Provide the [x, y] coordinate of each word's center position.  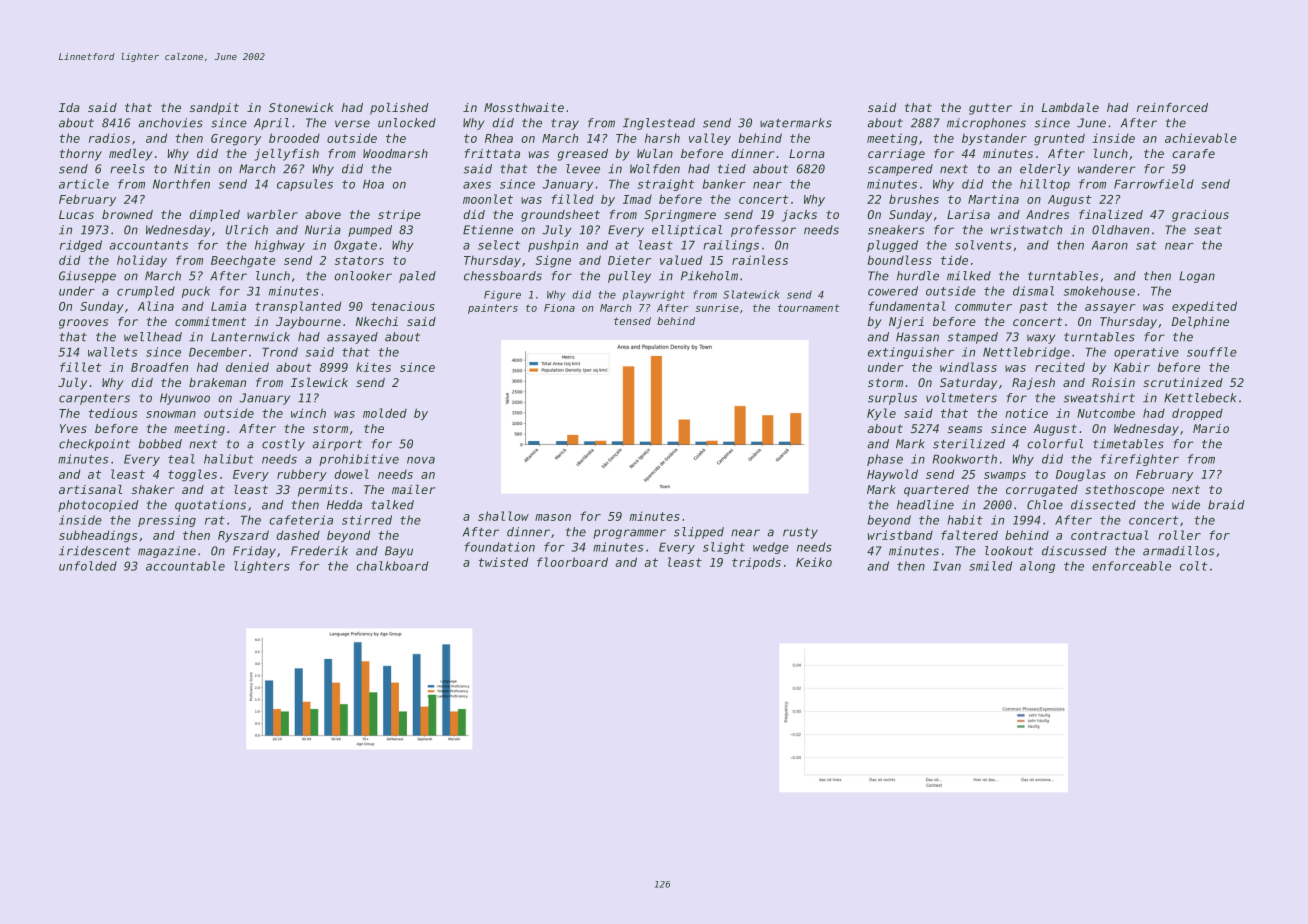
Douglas [1081, 475]
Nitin [192, 169]
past [1033, 307]
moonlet [488, 199]
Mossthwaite [524, 107]
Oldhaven [1120, 230]
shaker [153, 489]
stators [359, 260]
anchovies [170, 123]
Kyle [881, 414]
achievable [1201, 138]
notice [1026, 413]
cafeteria [301, 520]
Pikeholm [709, 276]
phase [885, 460]
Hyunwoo [185, 399]
